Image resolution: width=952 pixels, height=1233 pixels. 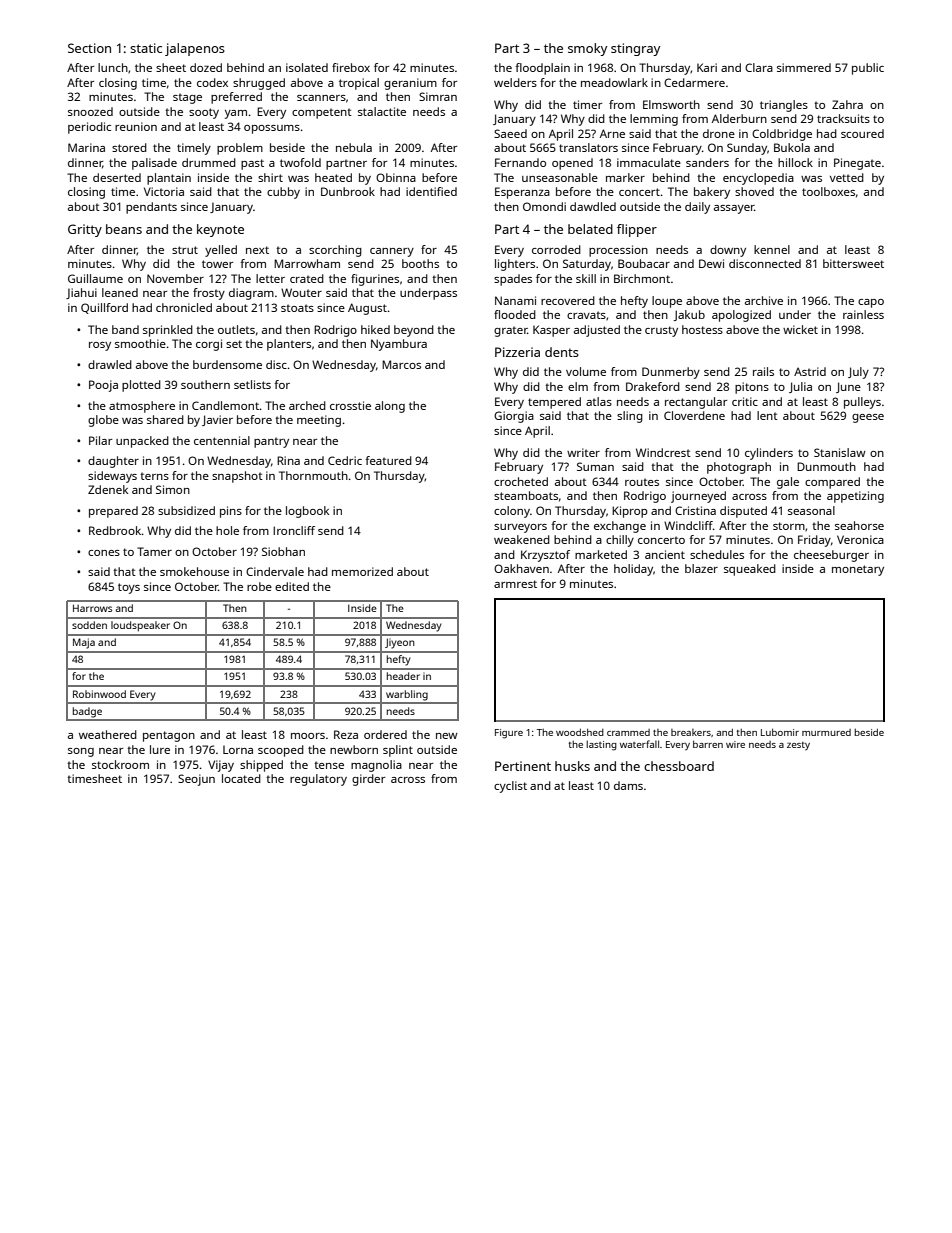 What do you see at coordinates (612, 133) in the page?
I see `Arne` at bounding box center [612, 133].
